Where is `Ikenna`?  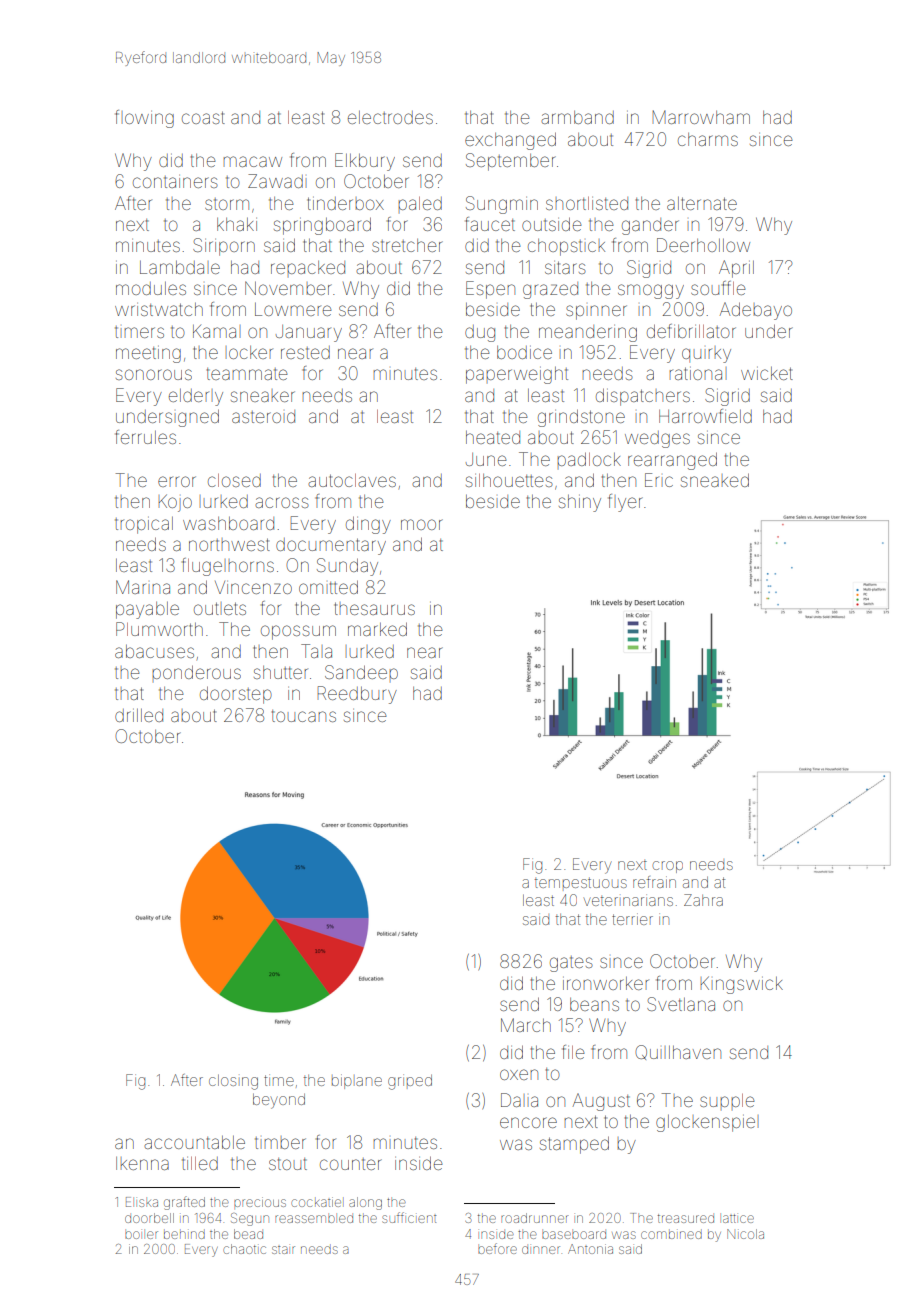 Ikenna is located at coordinates (142, 1163).
